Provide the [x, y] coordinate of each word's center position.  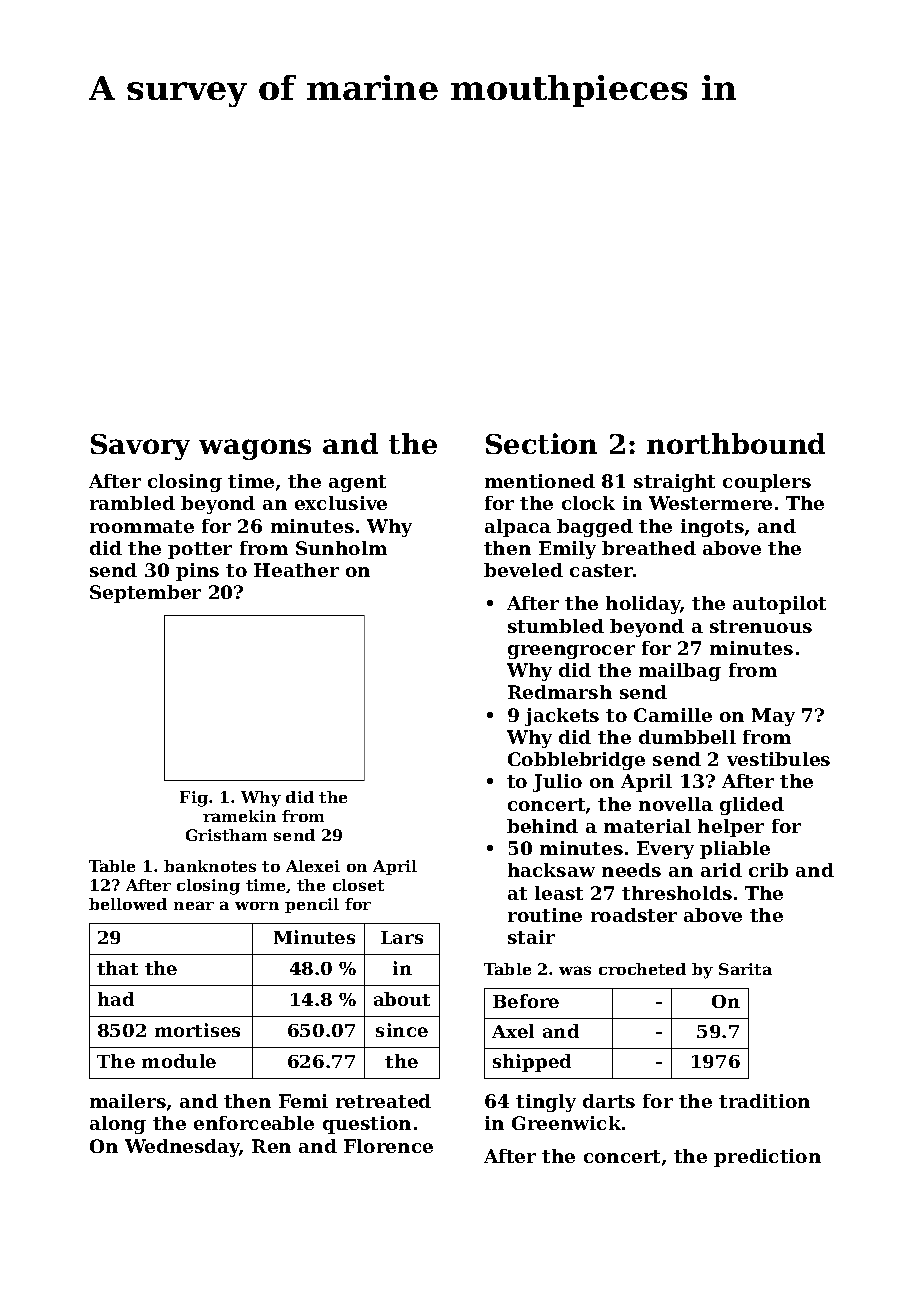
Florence [388, 1146]
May [773, 717]
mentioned [540, 481]
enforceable [254, 1123]
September [145, 594]
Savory [140, 447]
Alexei [313, 866]
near [194, 905]
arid [721, 870]
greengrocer [571, 652]
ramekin [239, 816]
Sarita [745, 969]
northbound [736, 443]
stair [531, 937]
